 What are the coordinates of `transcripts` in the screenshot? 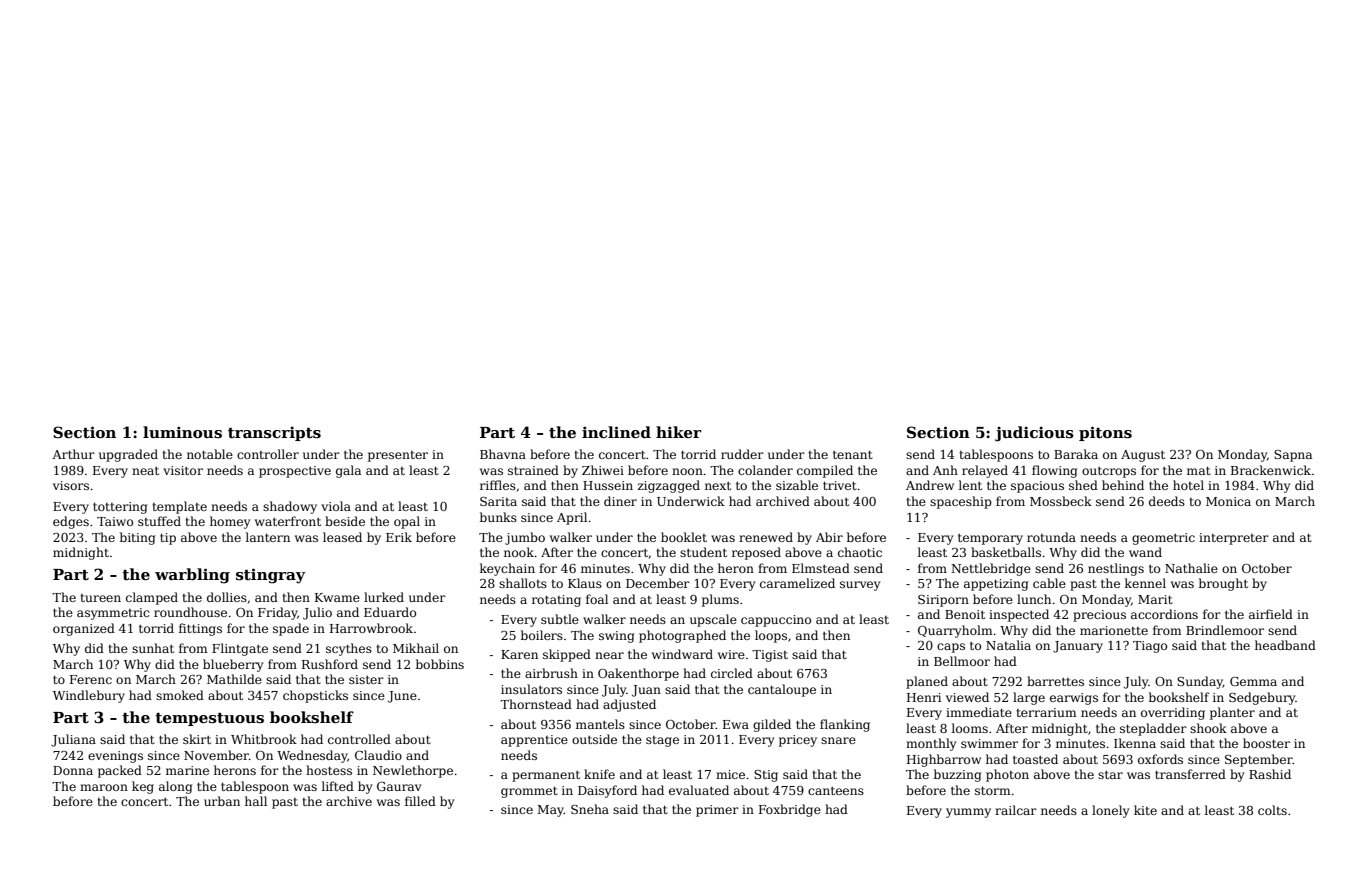 It's located at (274, 433).
